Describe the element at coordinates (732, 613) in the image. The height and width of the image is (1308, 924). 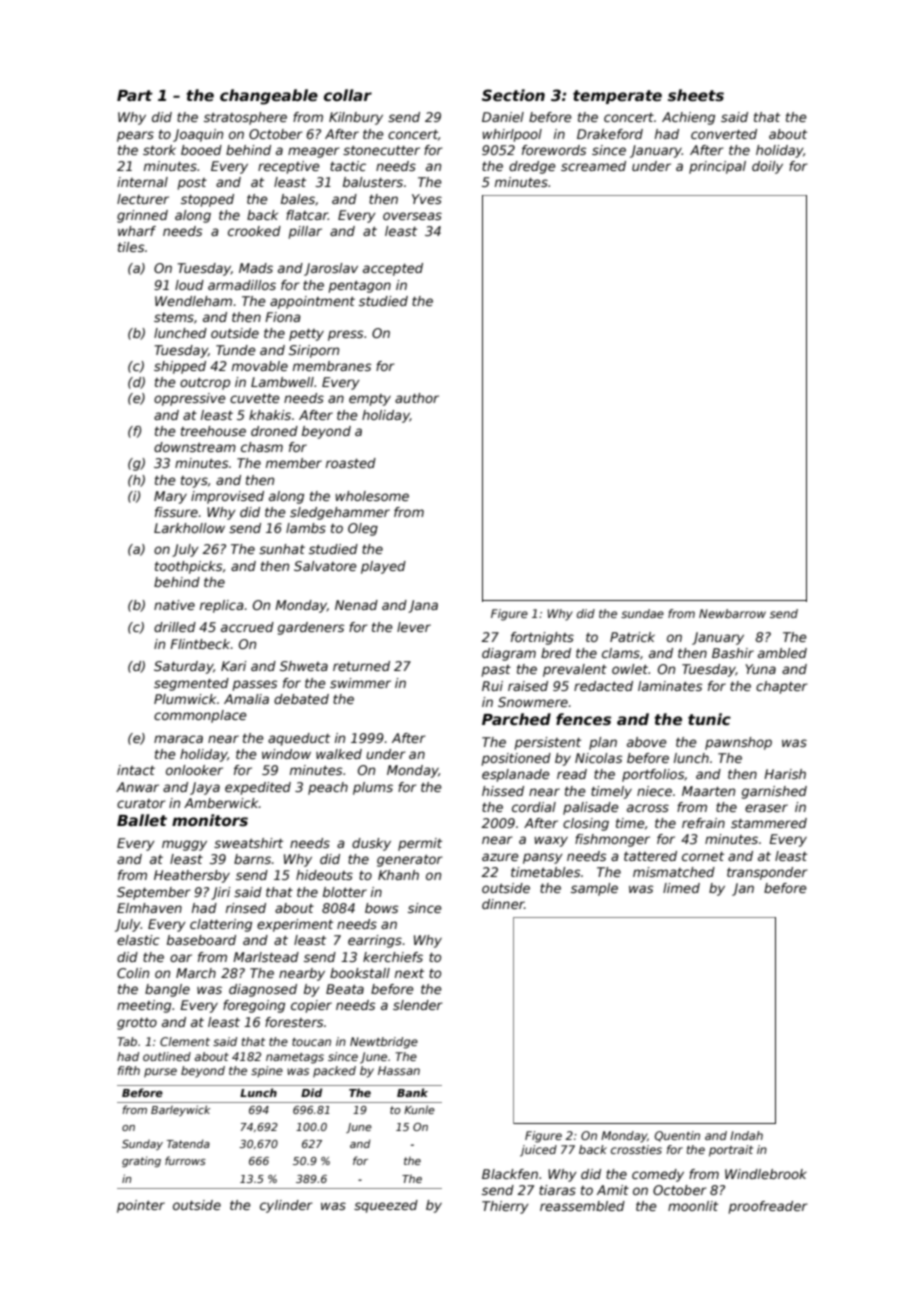
I see `Newbarrow` at that location.
